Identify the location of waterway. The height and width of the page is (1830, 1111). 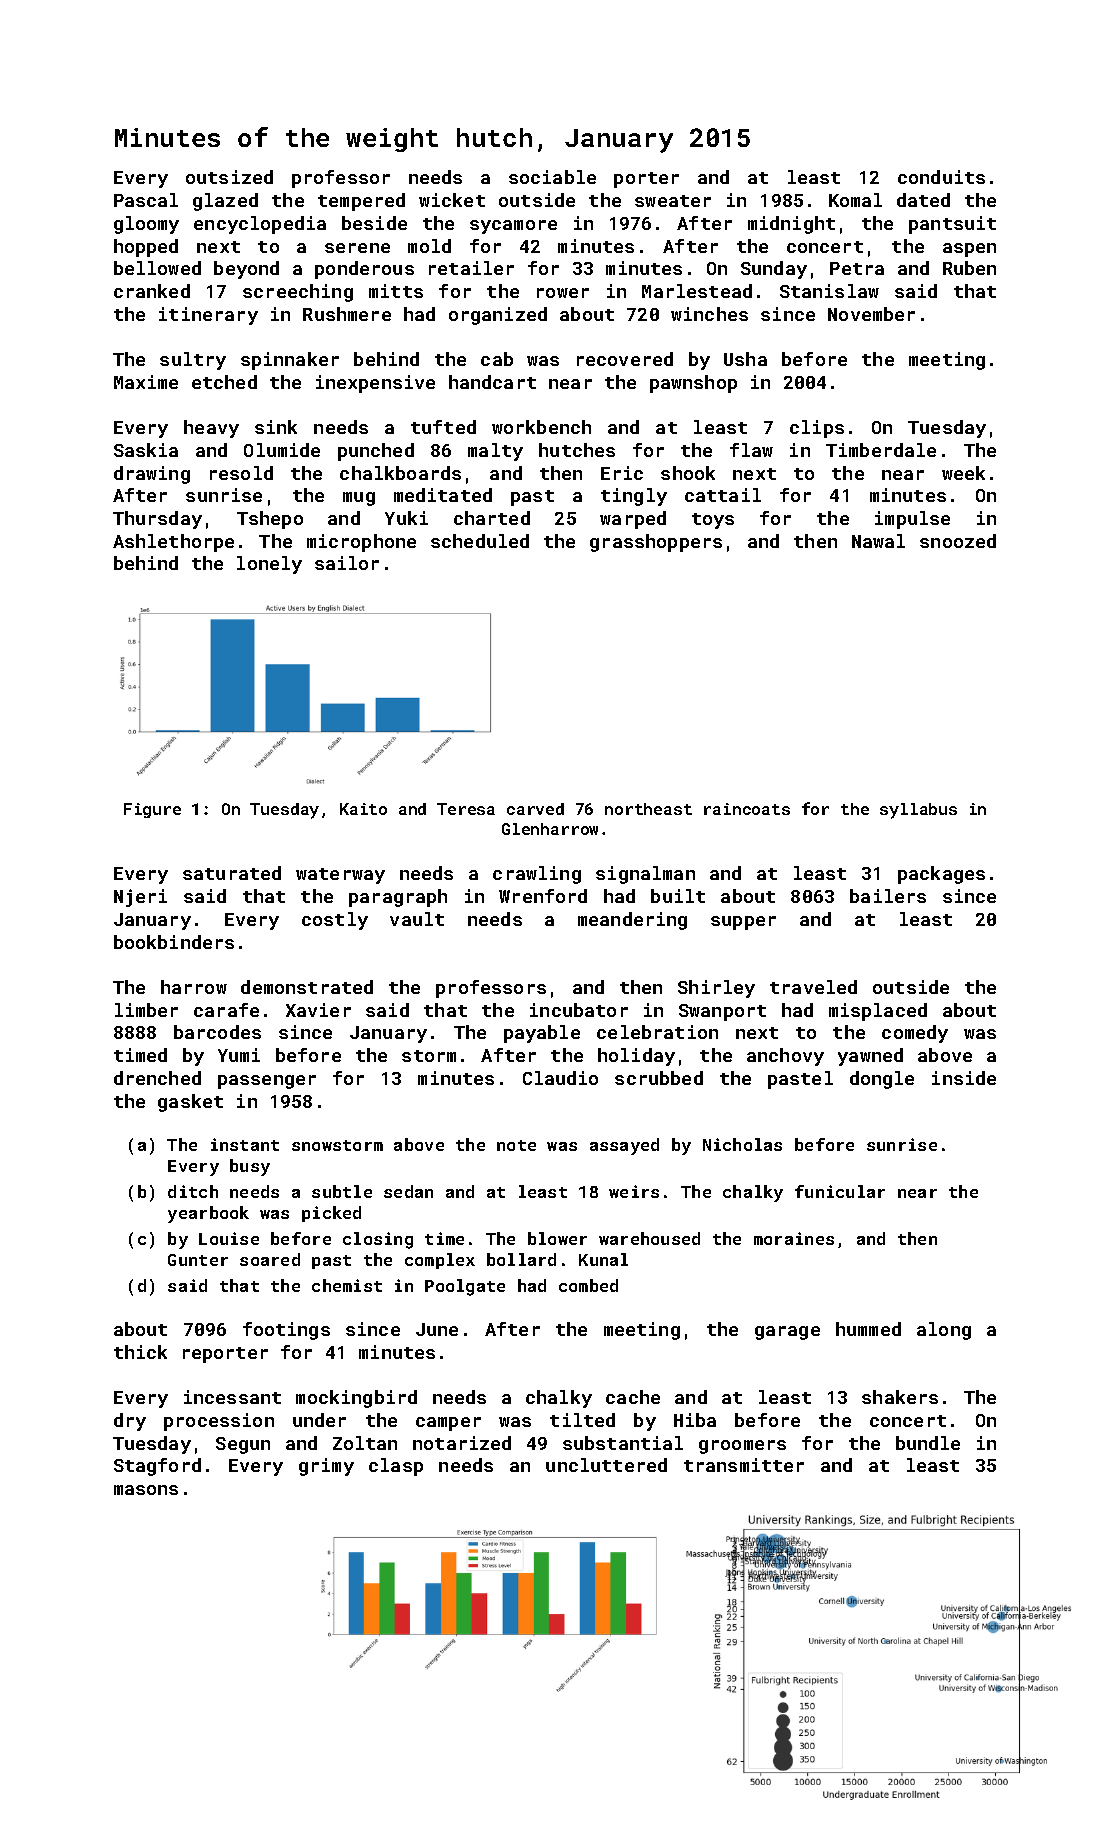
(340, 876).
